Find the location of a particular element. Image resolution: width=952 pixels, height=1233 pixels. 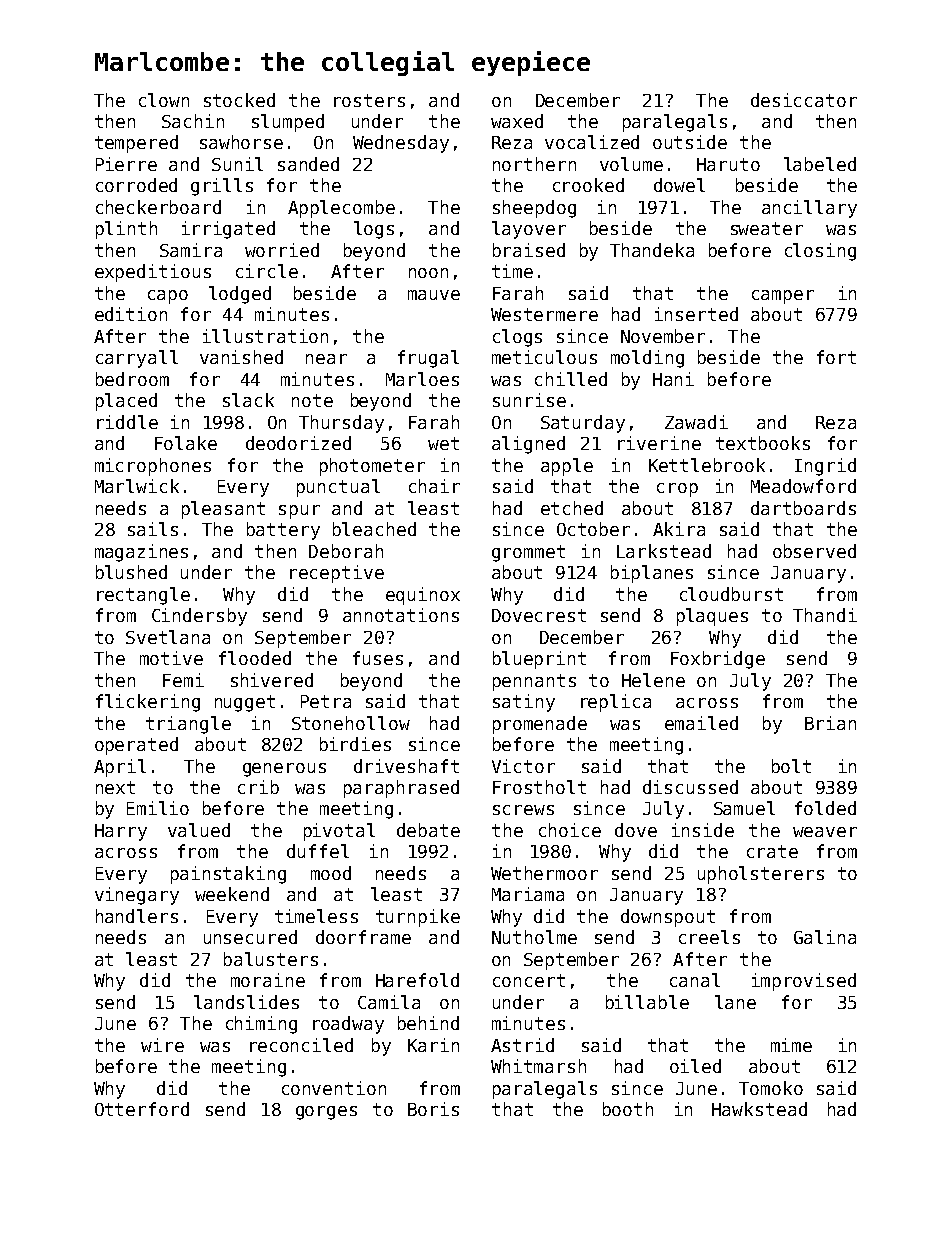

desiccator is located at coordinates (804, 100).
